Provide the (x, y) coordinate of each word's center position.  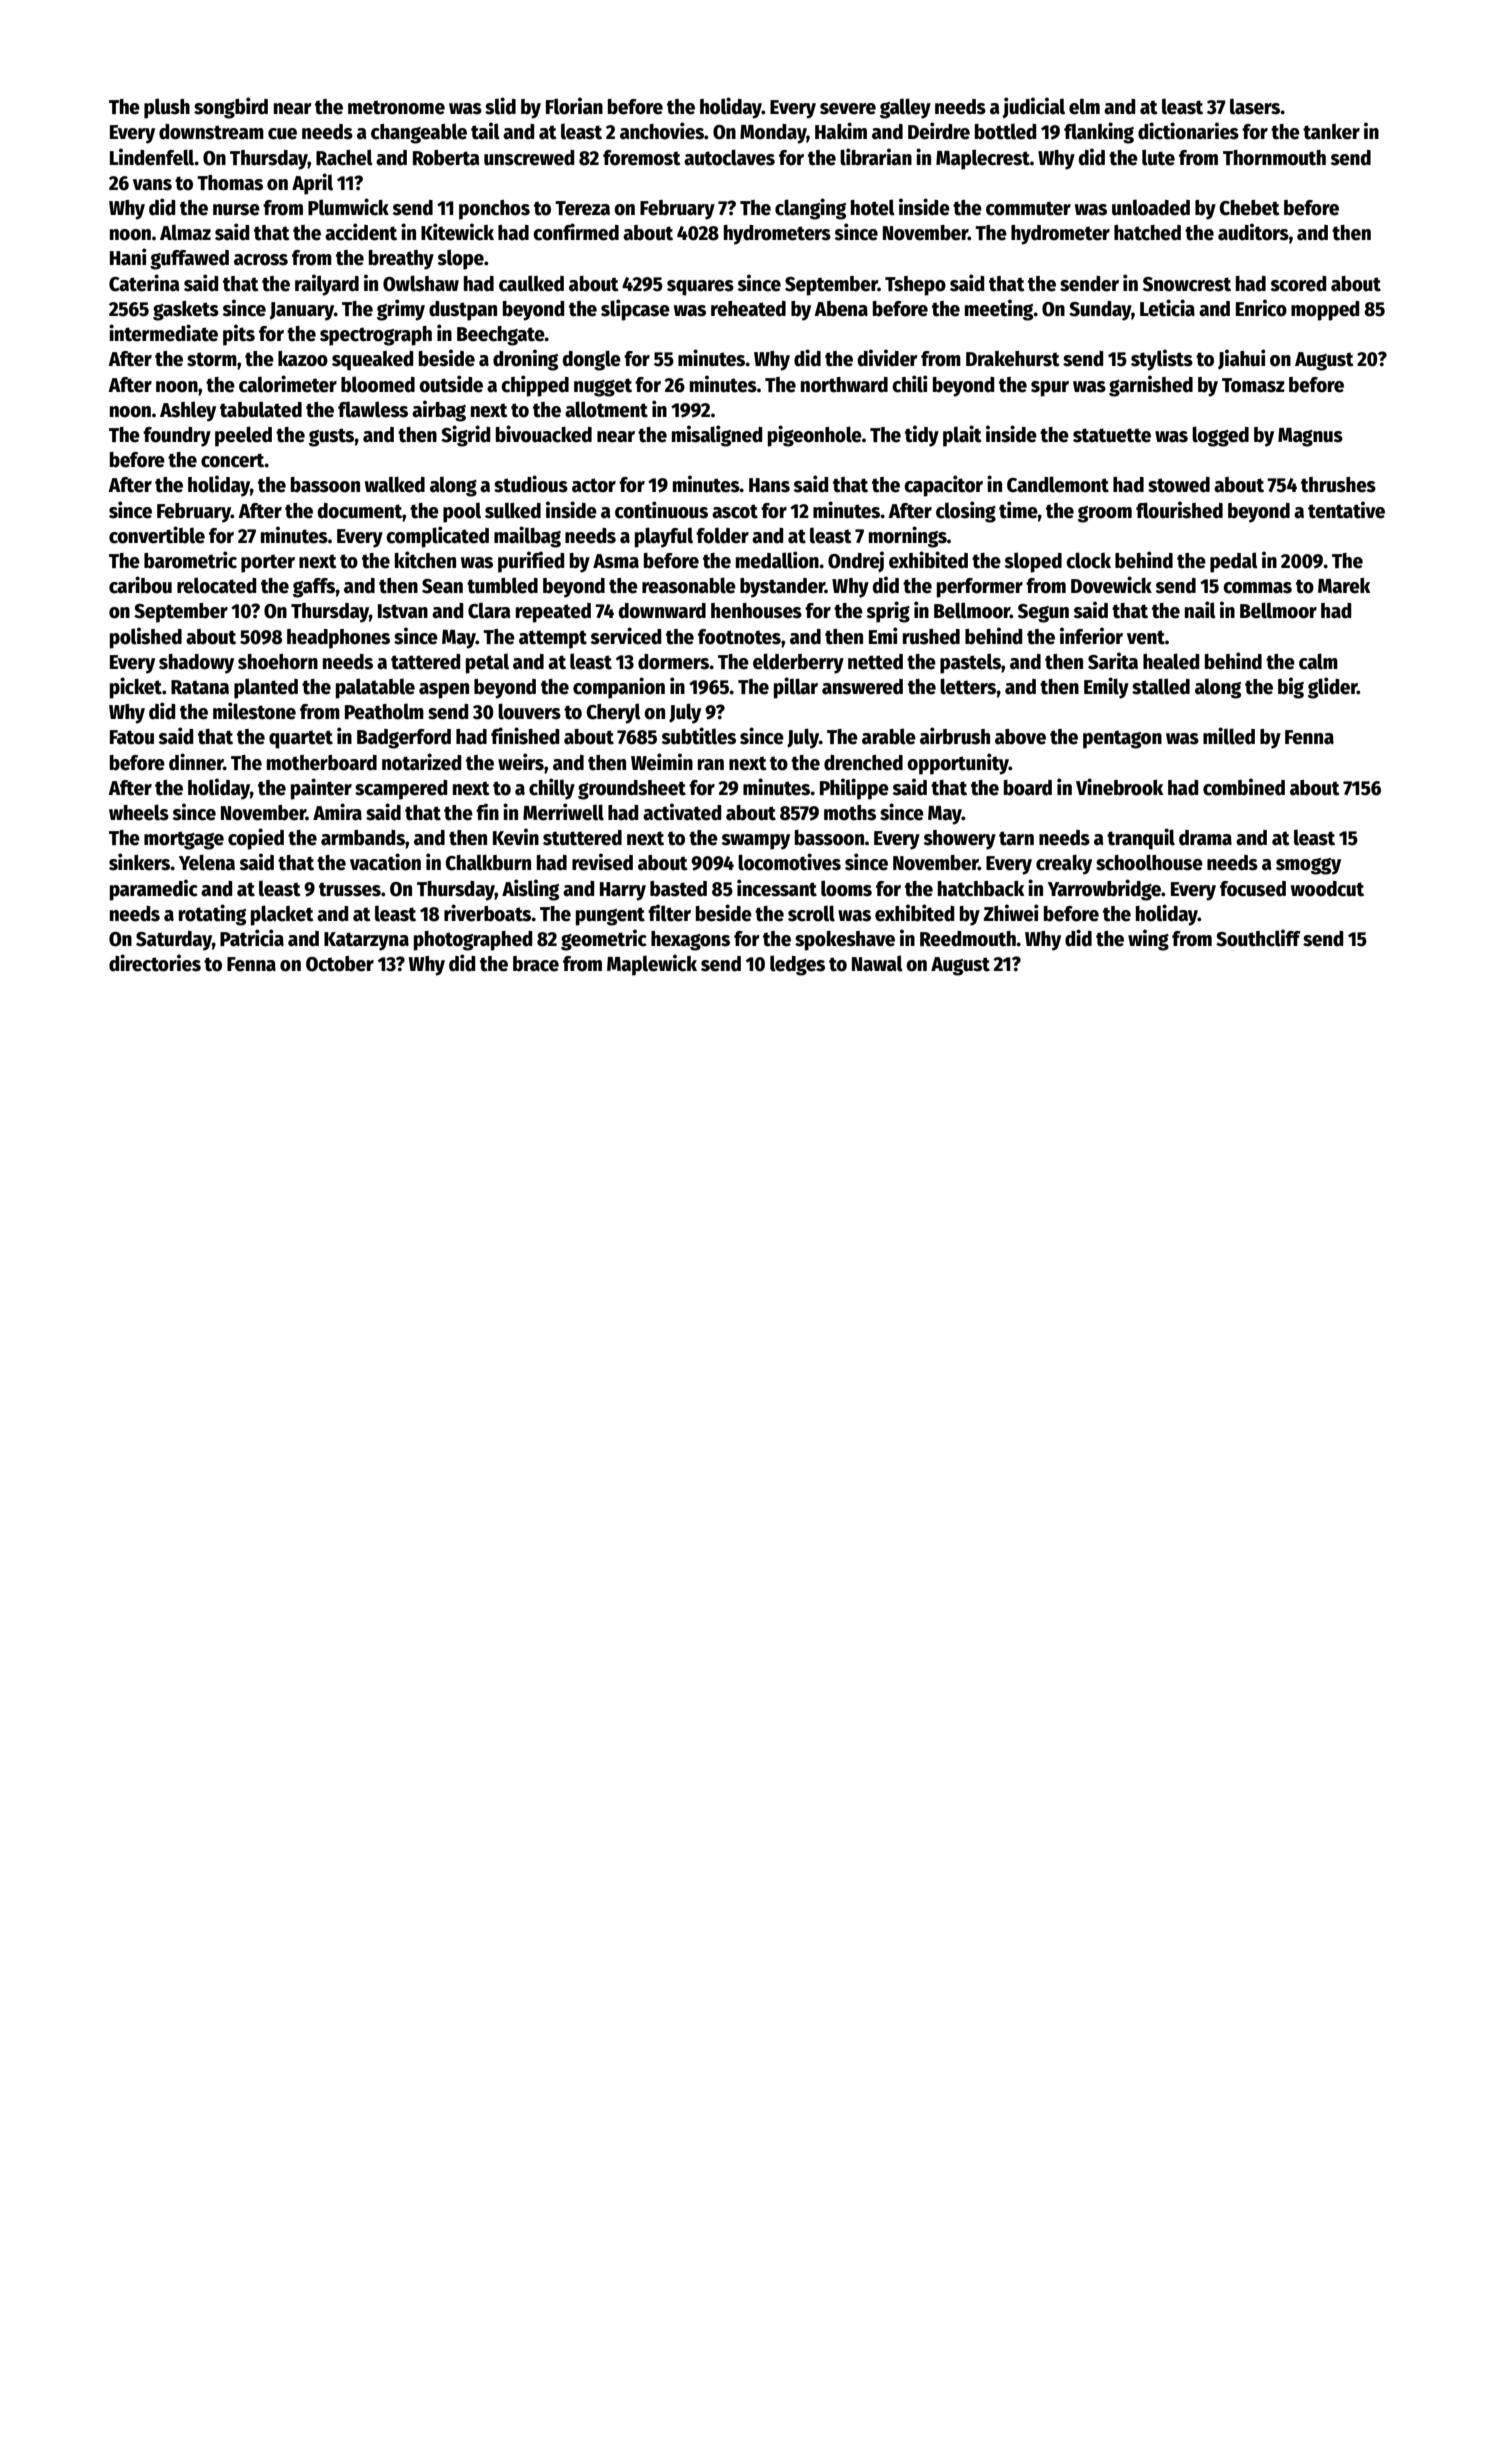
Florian (574, 106)
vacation (385, 862)
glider (1332, 688)
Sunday (1100, 311)
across (261, 260)
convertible (157, 535)
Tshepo (915, 286)
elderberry (798, 663)
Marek (1344, 586)
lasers (1255, 106)
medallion (777, 560)
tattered (425, 662)
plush (167, 108)
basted (678, 889)
